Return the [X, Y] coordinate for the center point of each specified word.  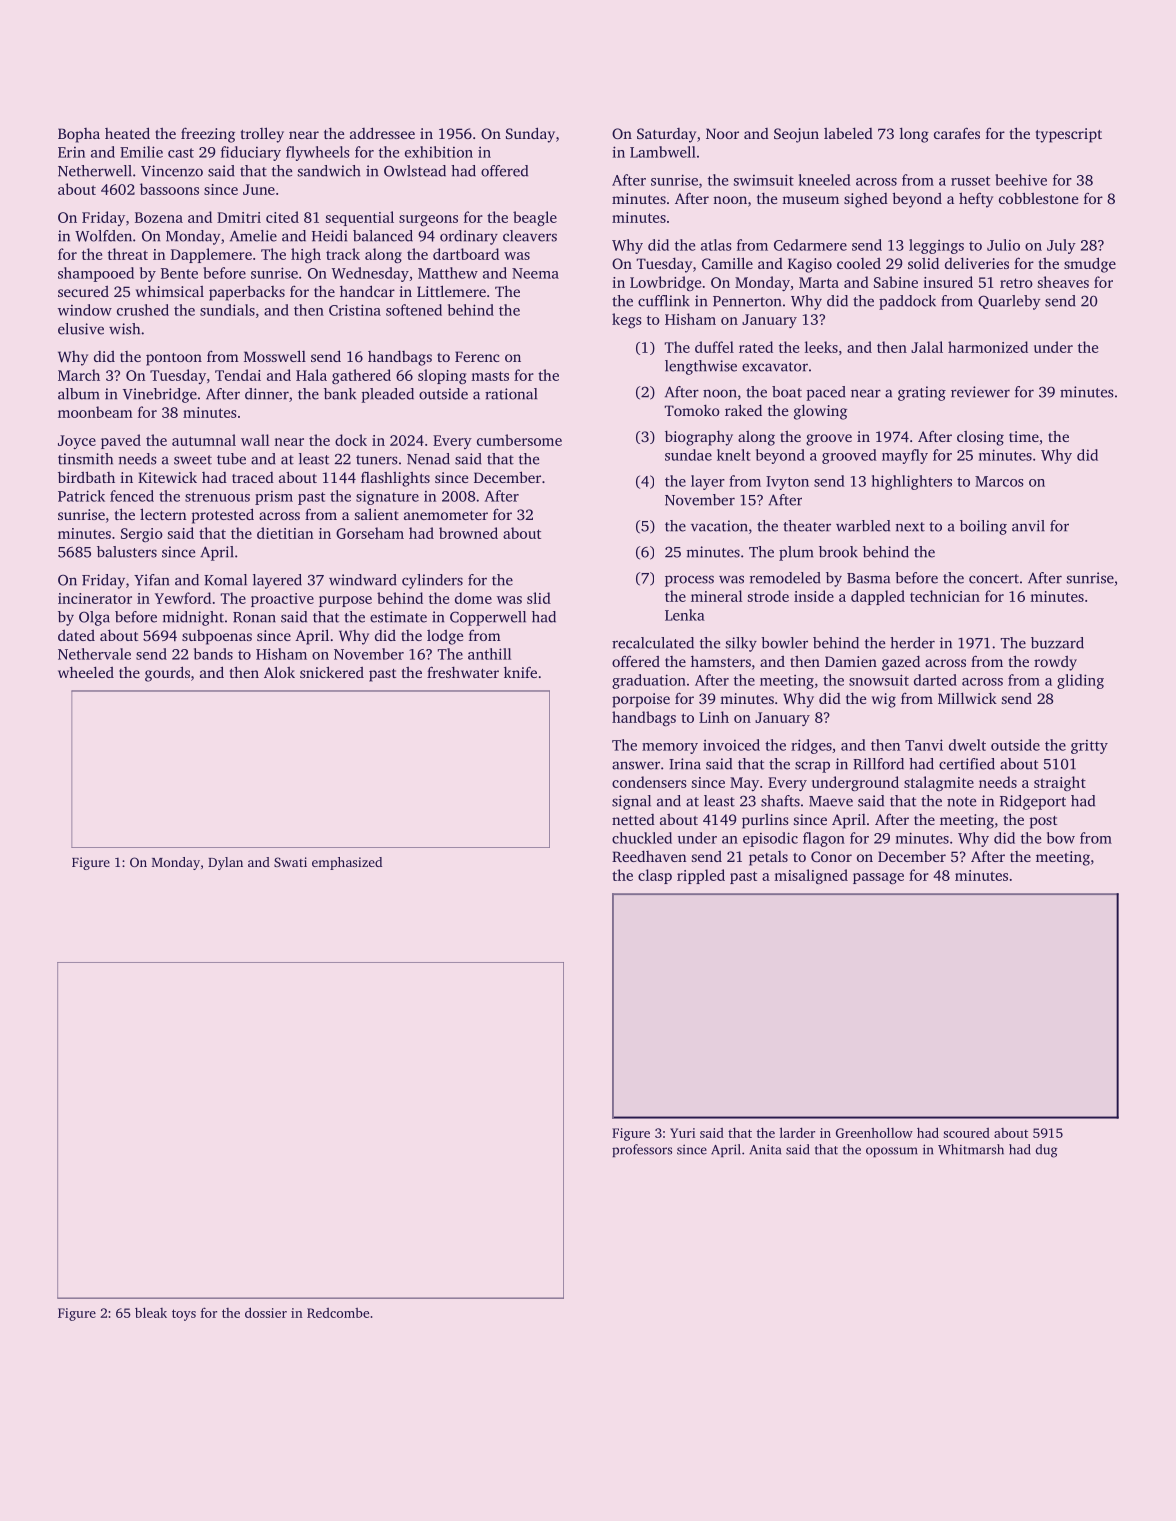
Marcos [999, 481]
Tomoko [692, 410]
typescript [1069, 135]
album [79, 394]
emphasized [347, 863]
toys [184, 1315]
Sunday [530, 135]
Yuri [682, 1133]
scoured [966, 1133]
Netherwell [95, 171]
